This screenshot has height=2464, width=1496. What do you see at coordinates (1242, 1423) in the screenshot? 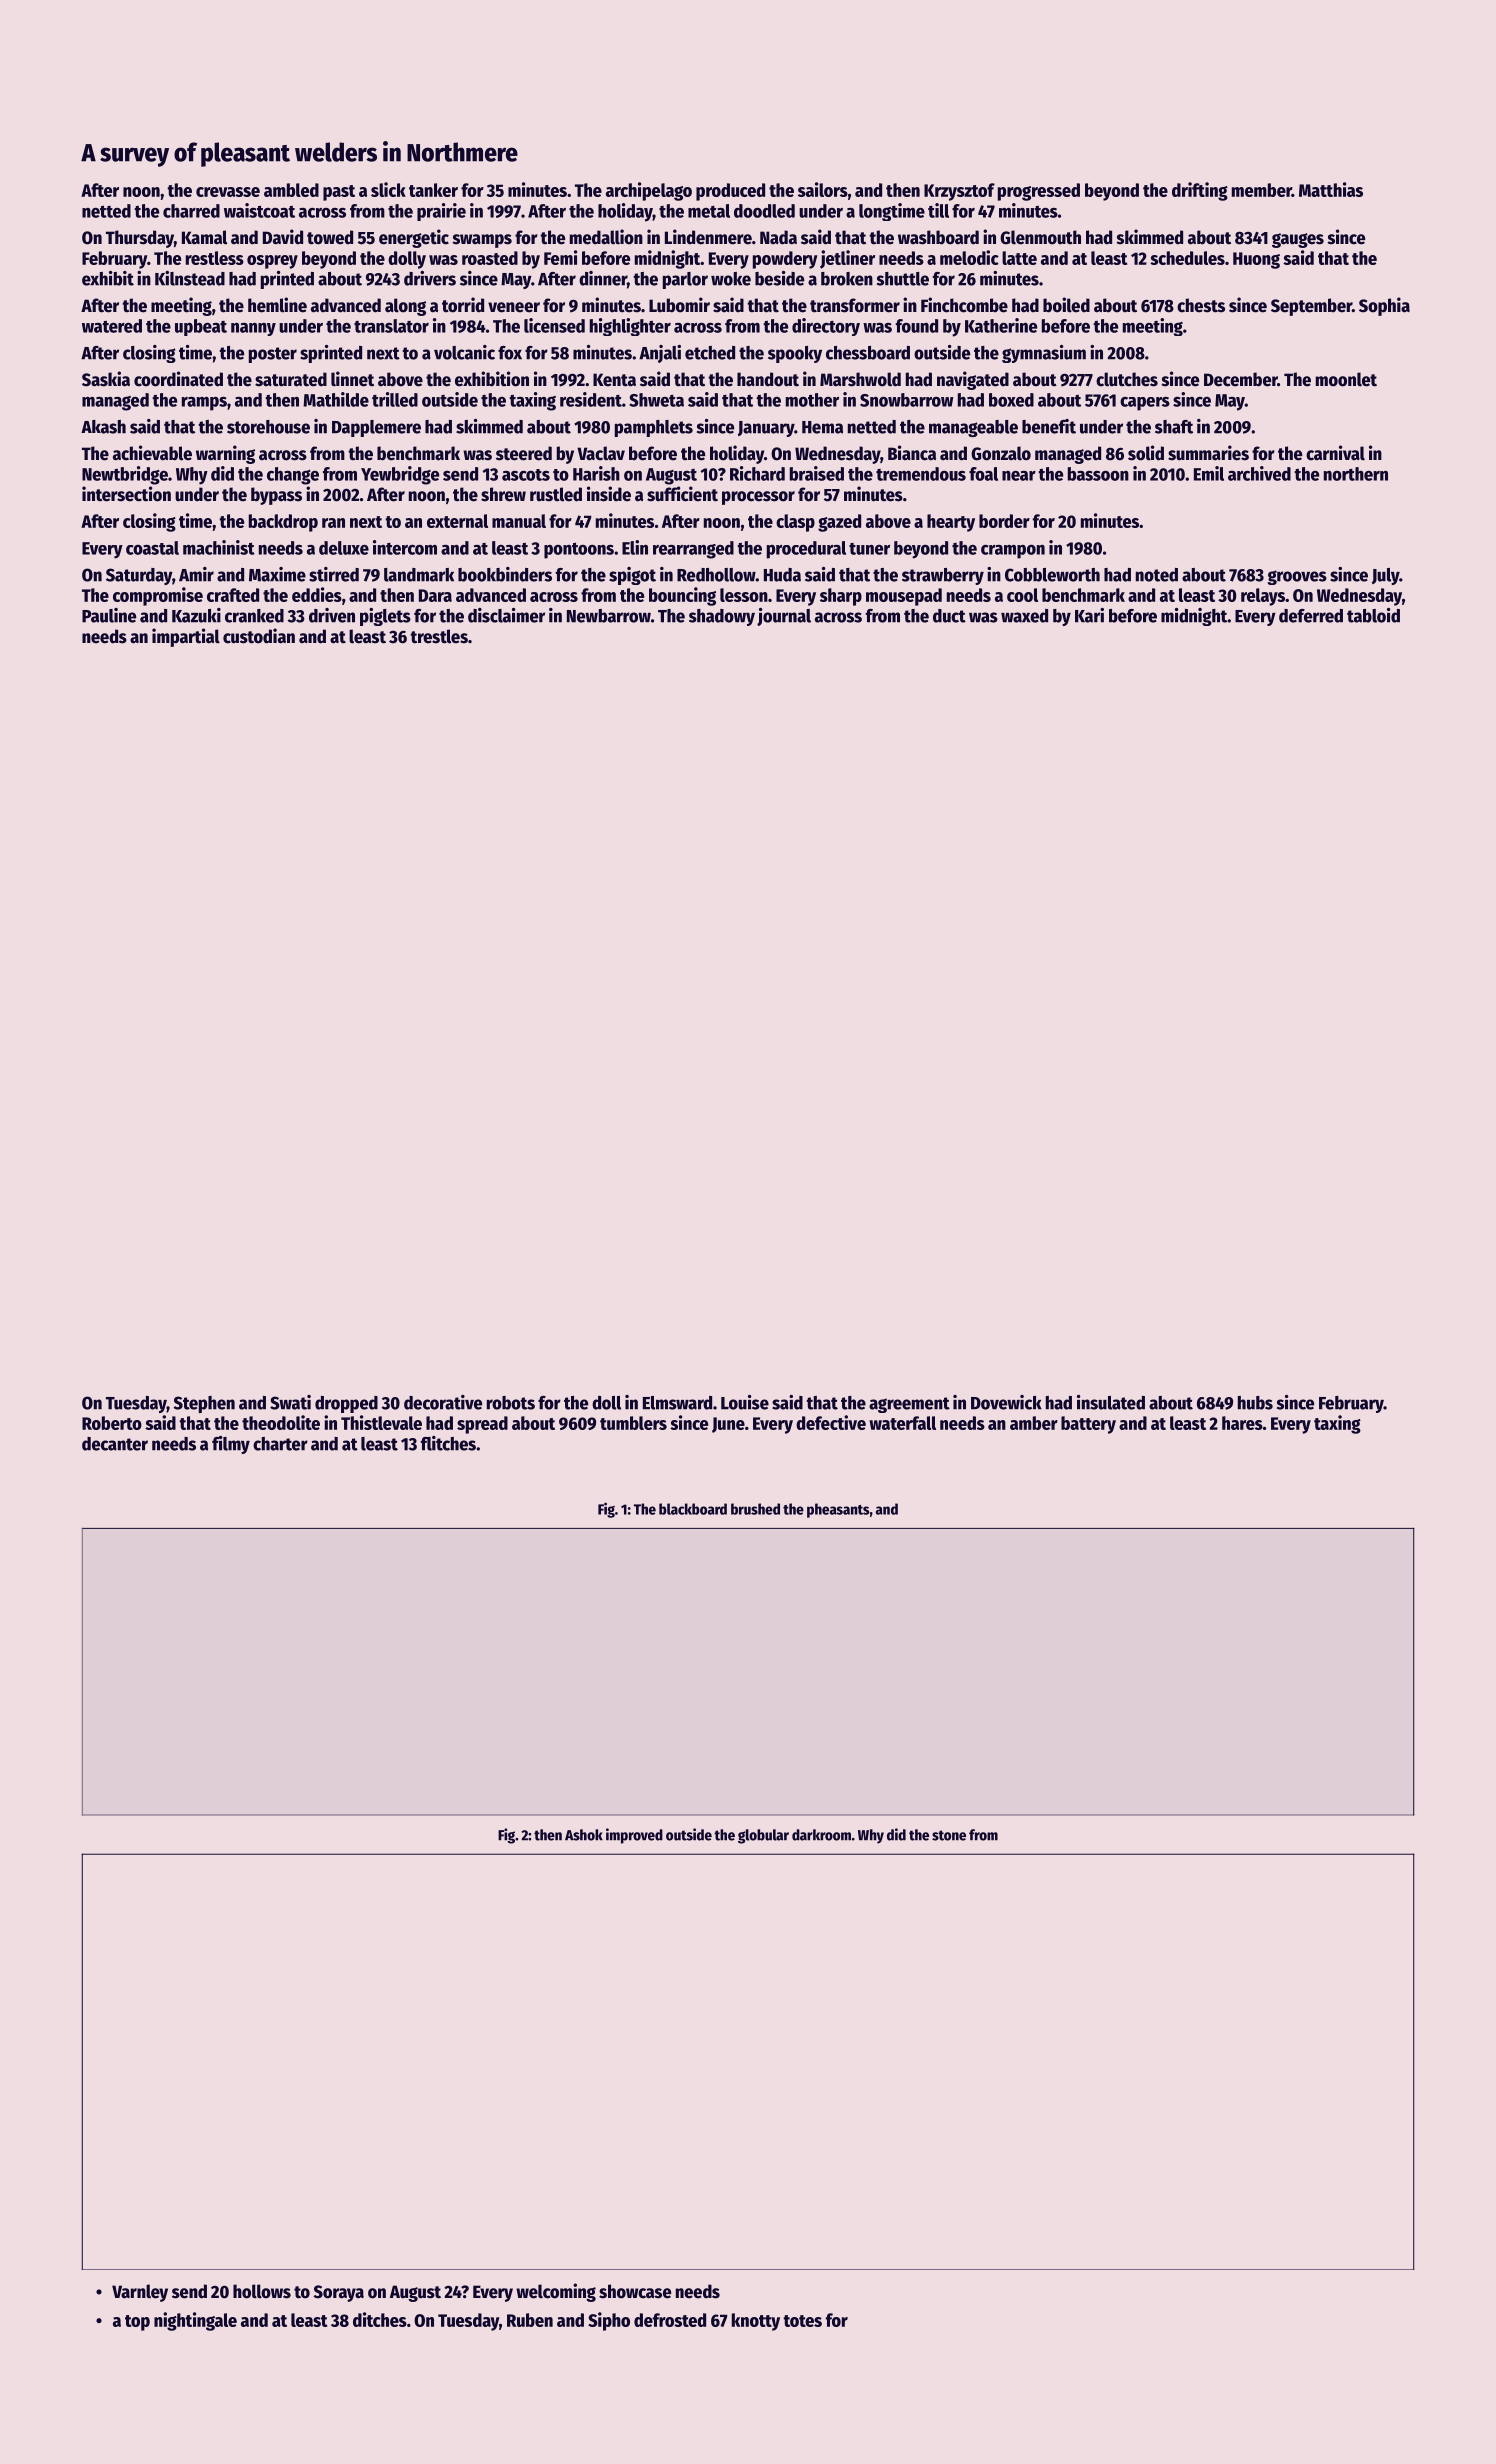
I see `hares` at bounding box center [1242, 1423].
